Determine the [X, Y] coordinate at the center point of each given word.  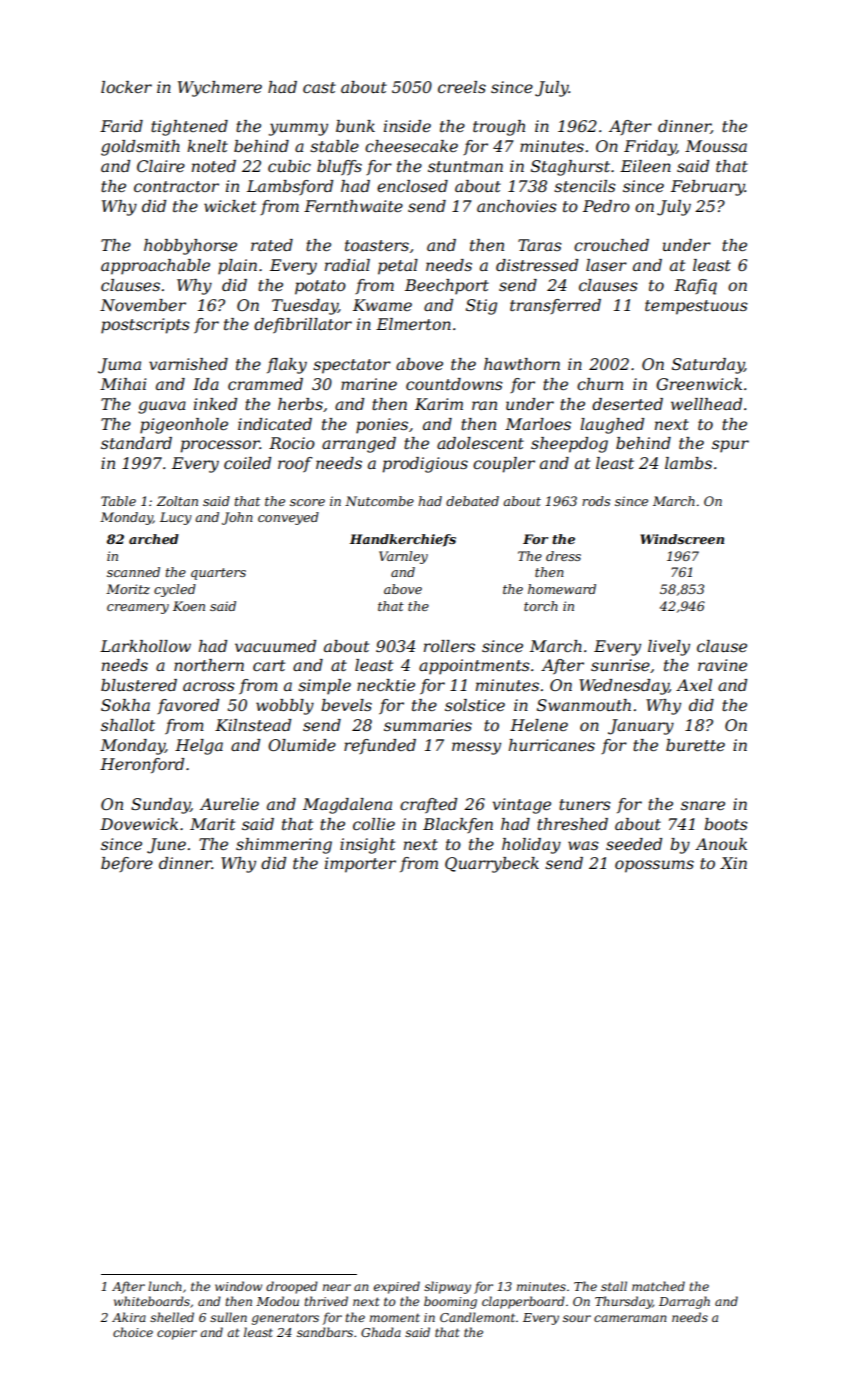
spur [730, 446]
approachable [155, 267]
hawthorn [522, 364]
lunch [165, 1286]
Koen [189, 606]
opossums [654, 866]
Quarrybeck [492, 865]
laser [606, 265]
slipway [447, 1287]
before [127, 864]
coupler [504, 465]
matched [658, 1286]
